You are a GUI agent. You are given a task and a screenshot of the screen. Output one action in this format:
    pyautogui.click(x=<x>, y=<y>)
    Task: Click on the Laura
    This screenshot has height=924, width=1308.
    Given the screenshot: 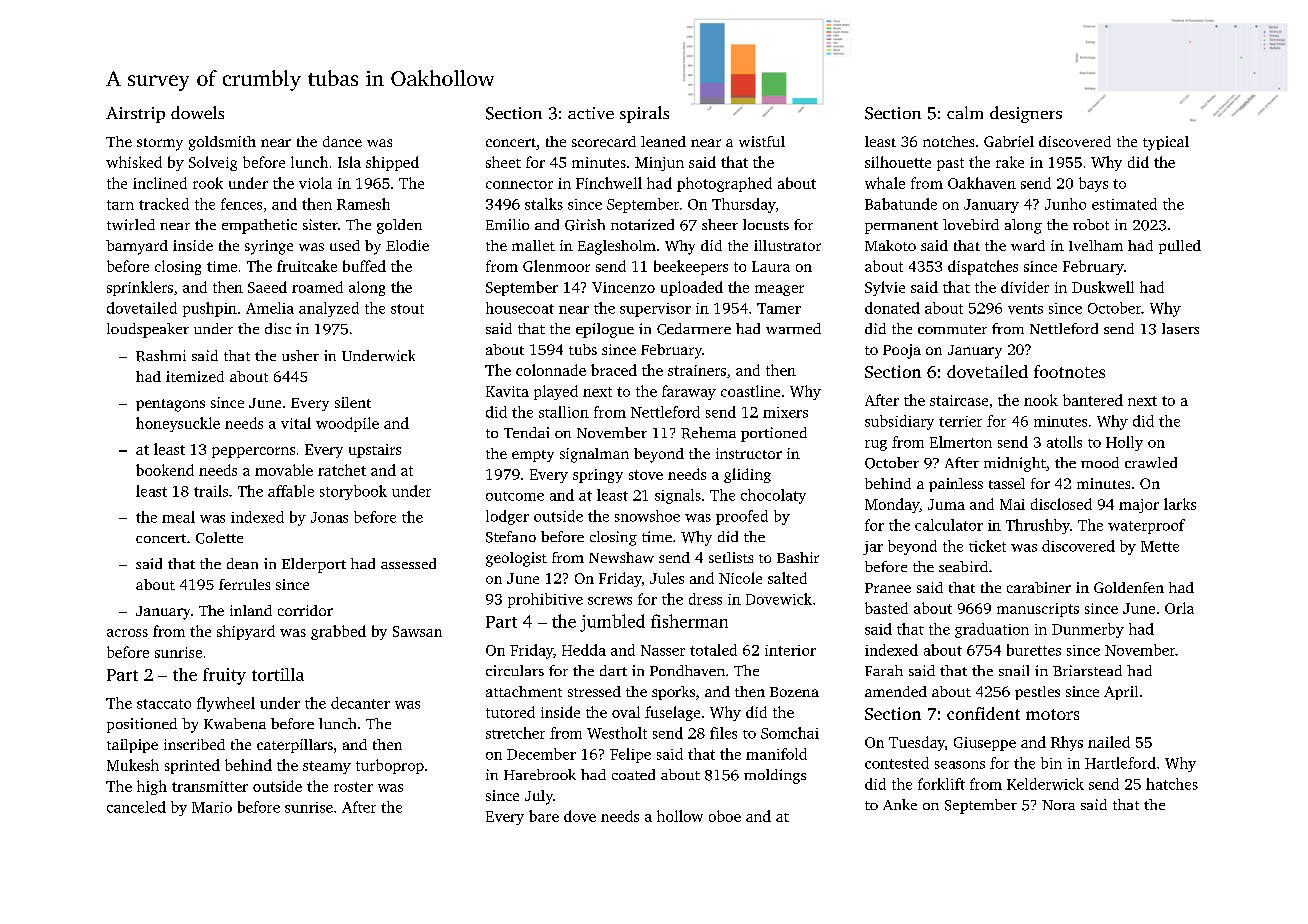 What is the action you would take?
    pyautogui.click(x=771, y=266)
